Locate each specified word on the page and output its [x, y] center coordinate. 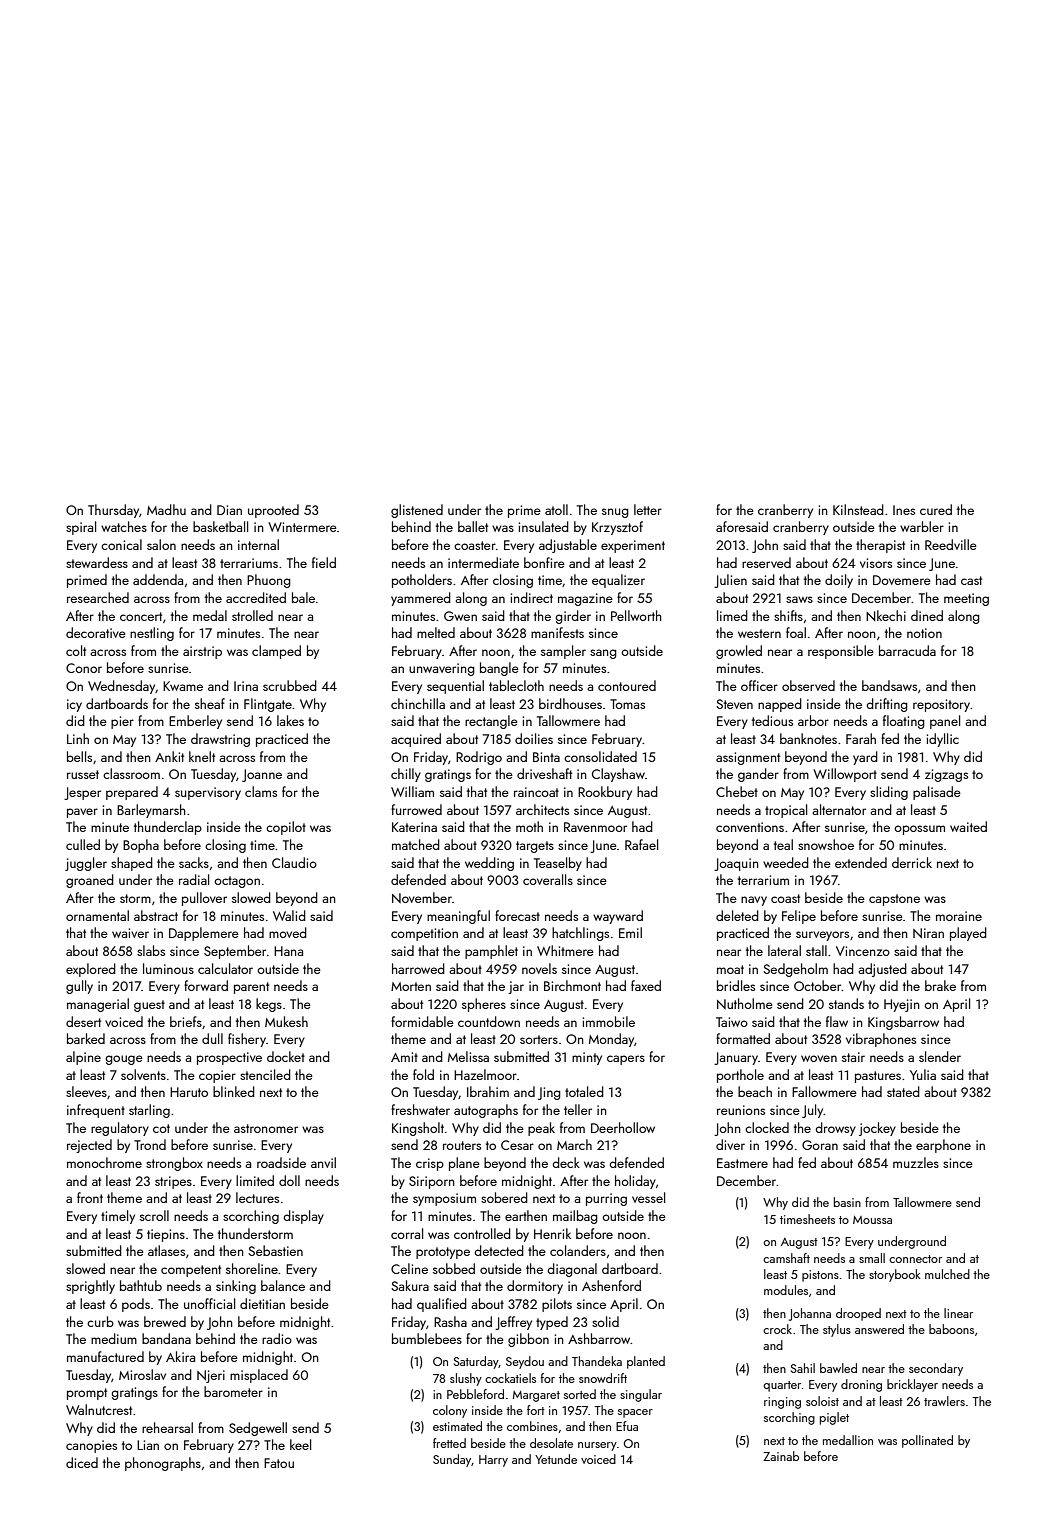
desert [83, 1021]
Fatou [279, 1463]
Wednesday [121, 687]
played [968, 934]
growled [739, 652]
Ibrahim [488, 1091]
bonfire [544, 562]
